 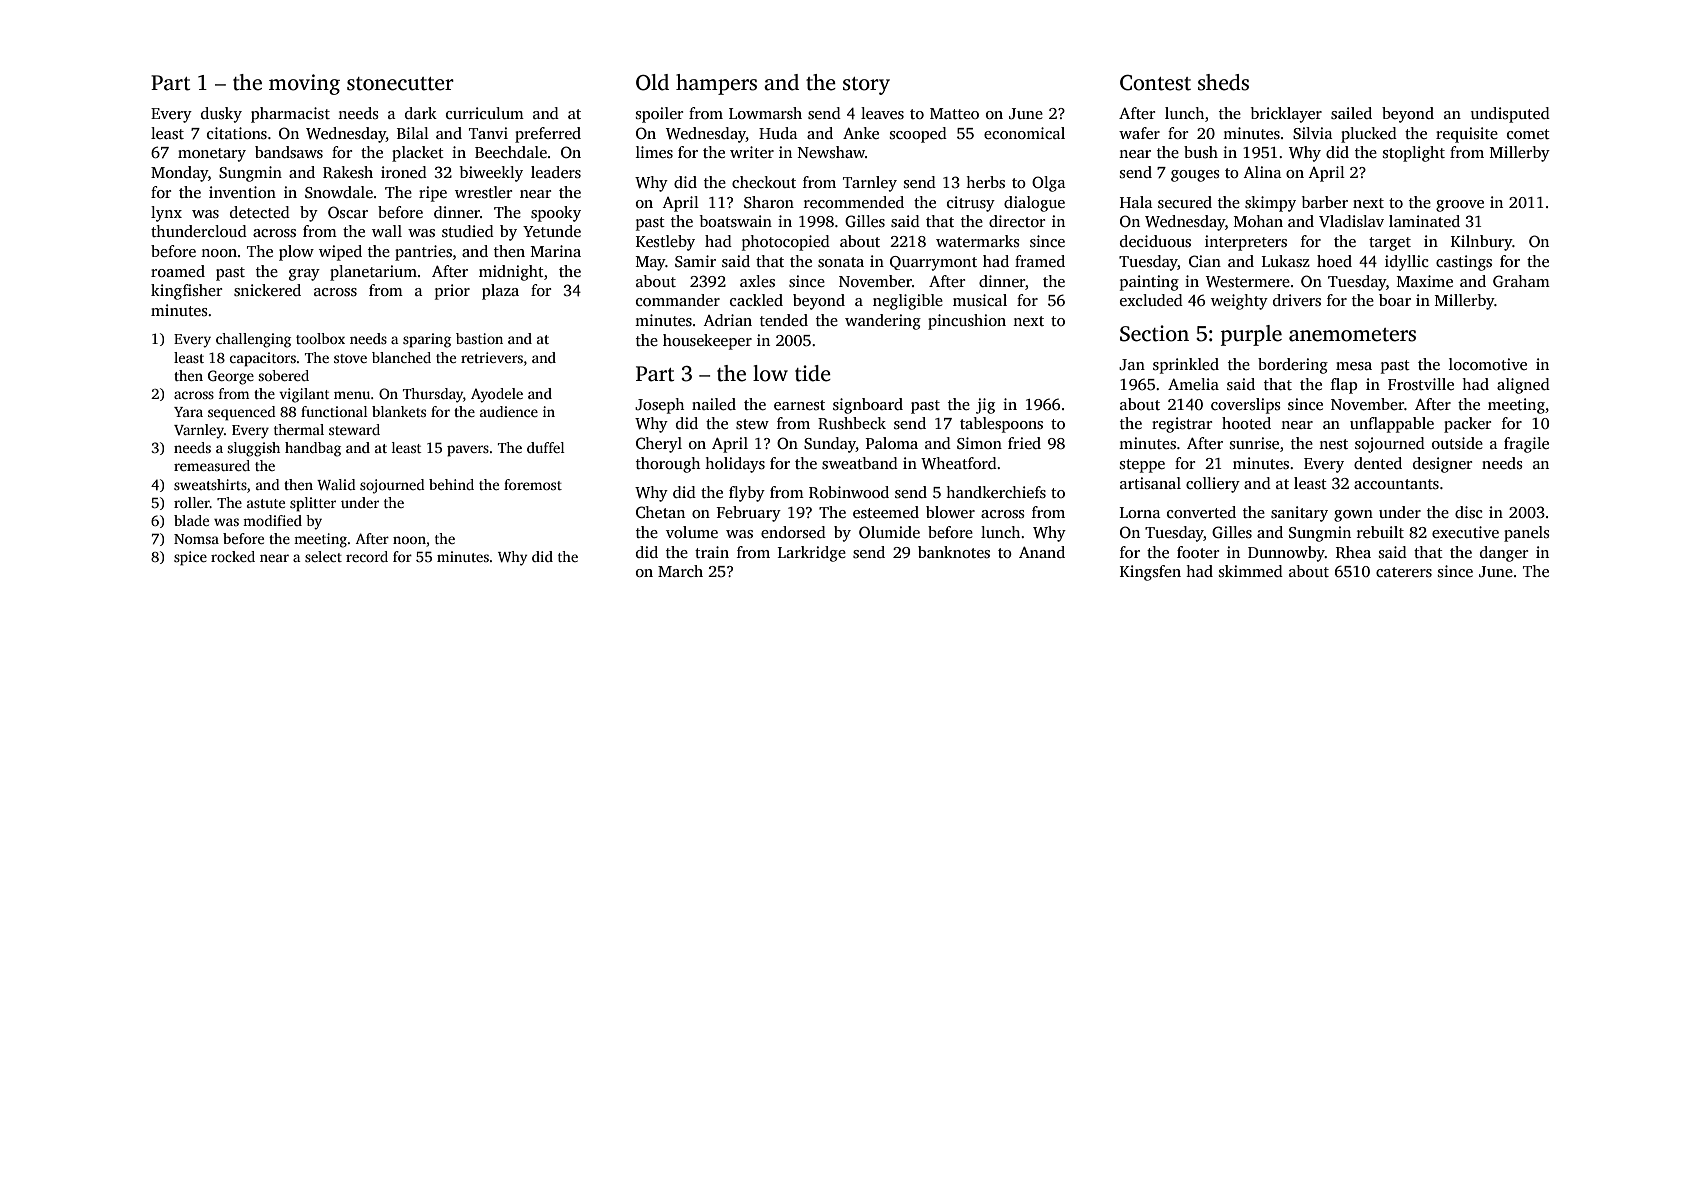 What do you see at coordinates (334, 411) in the screenshot?
I see `functional` at bounding box center [334, 411].
